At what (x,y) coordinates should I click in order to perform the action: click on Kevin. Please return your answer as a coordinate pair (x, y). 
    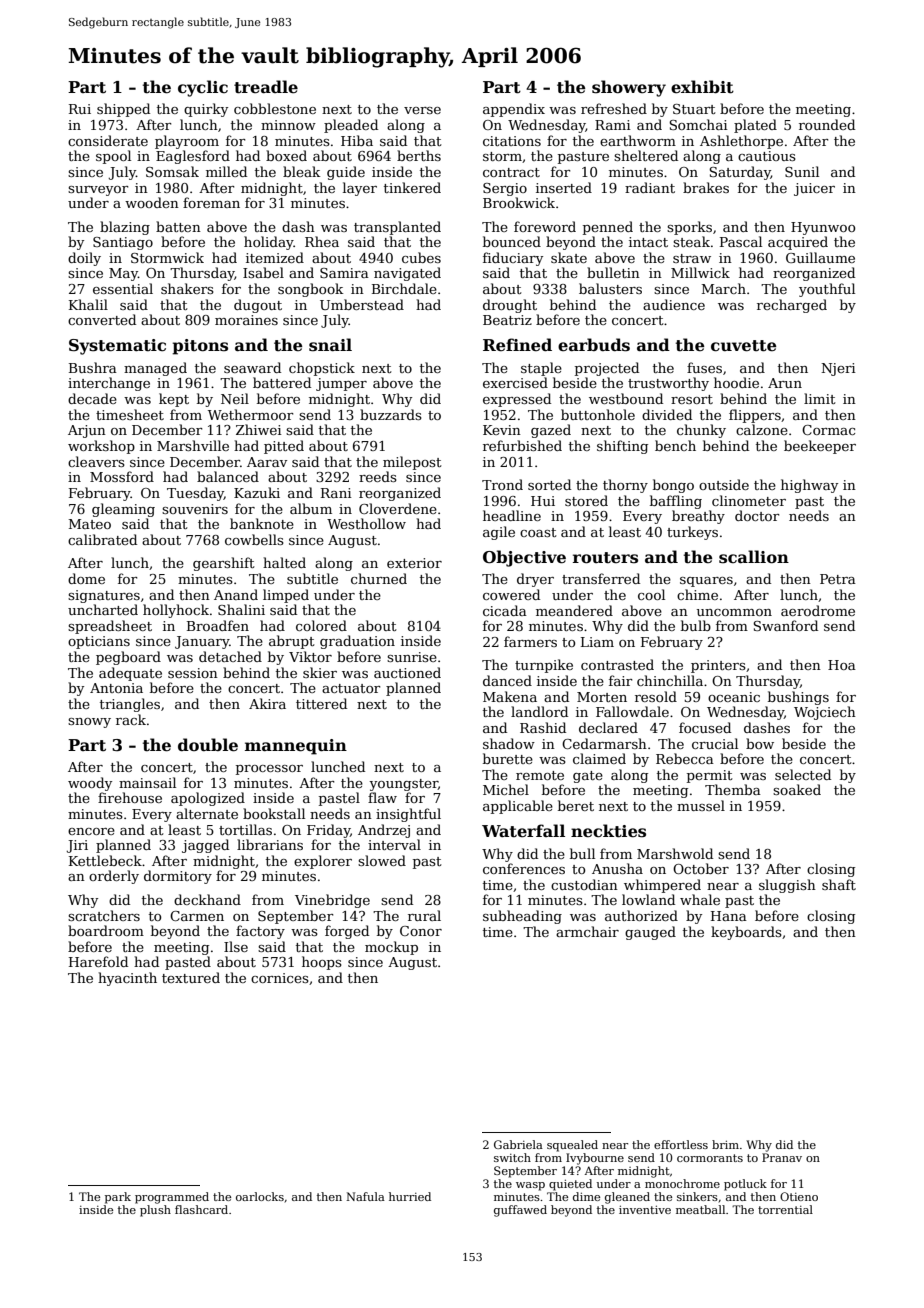
    Looking at the image, I should click on (502, 430).
